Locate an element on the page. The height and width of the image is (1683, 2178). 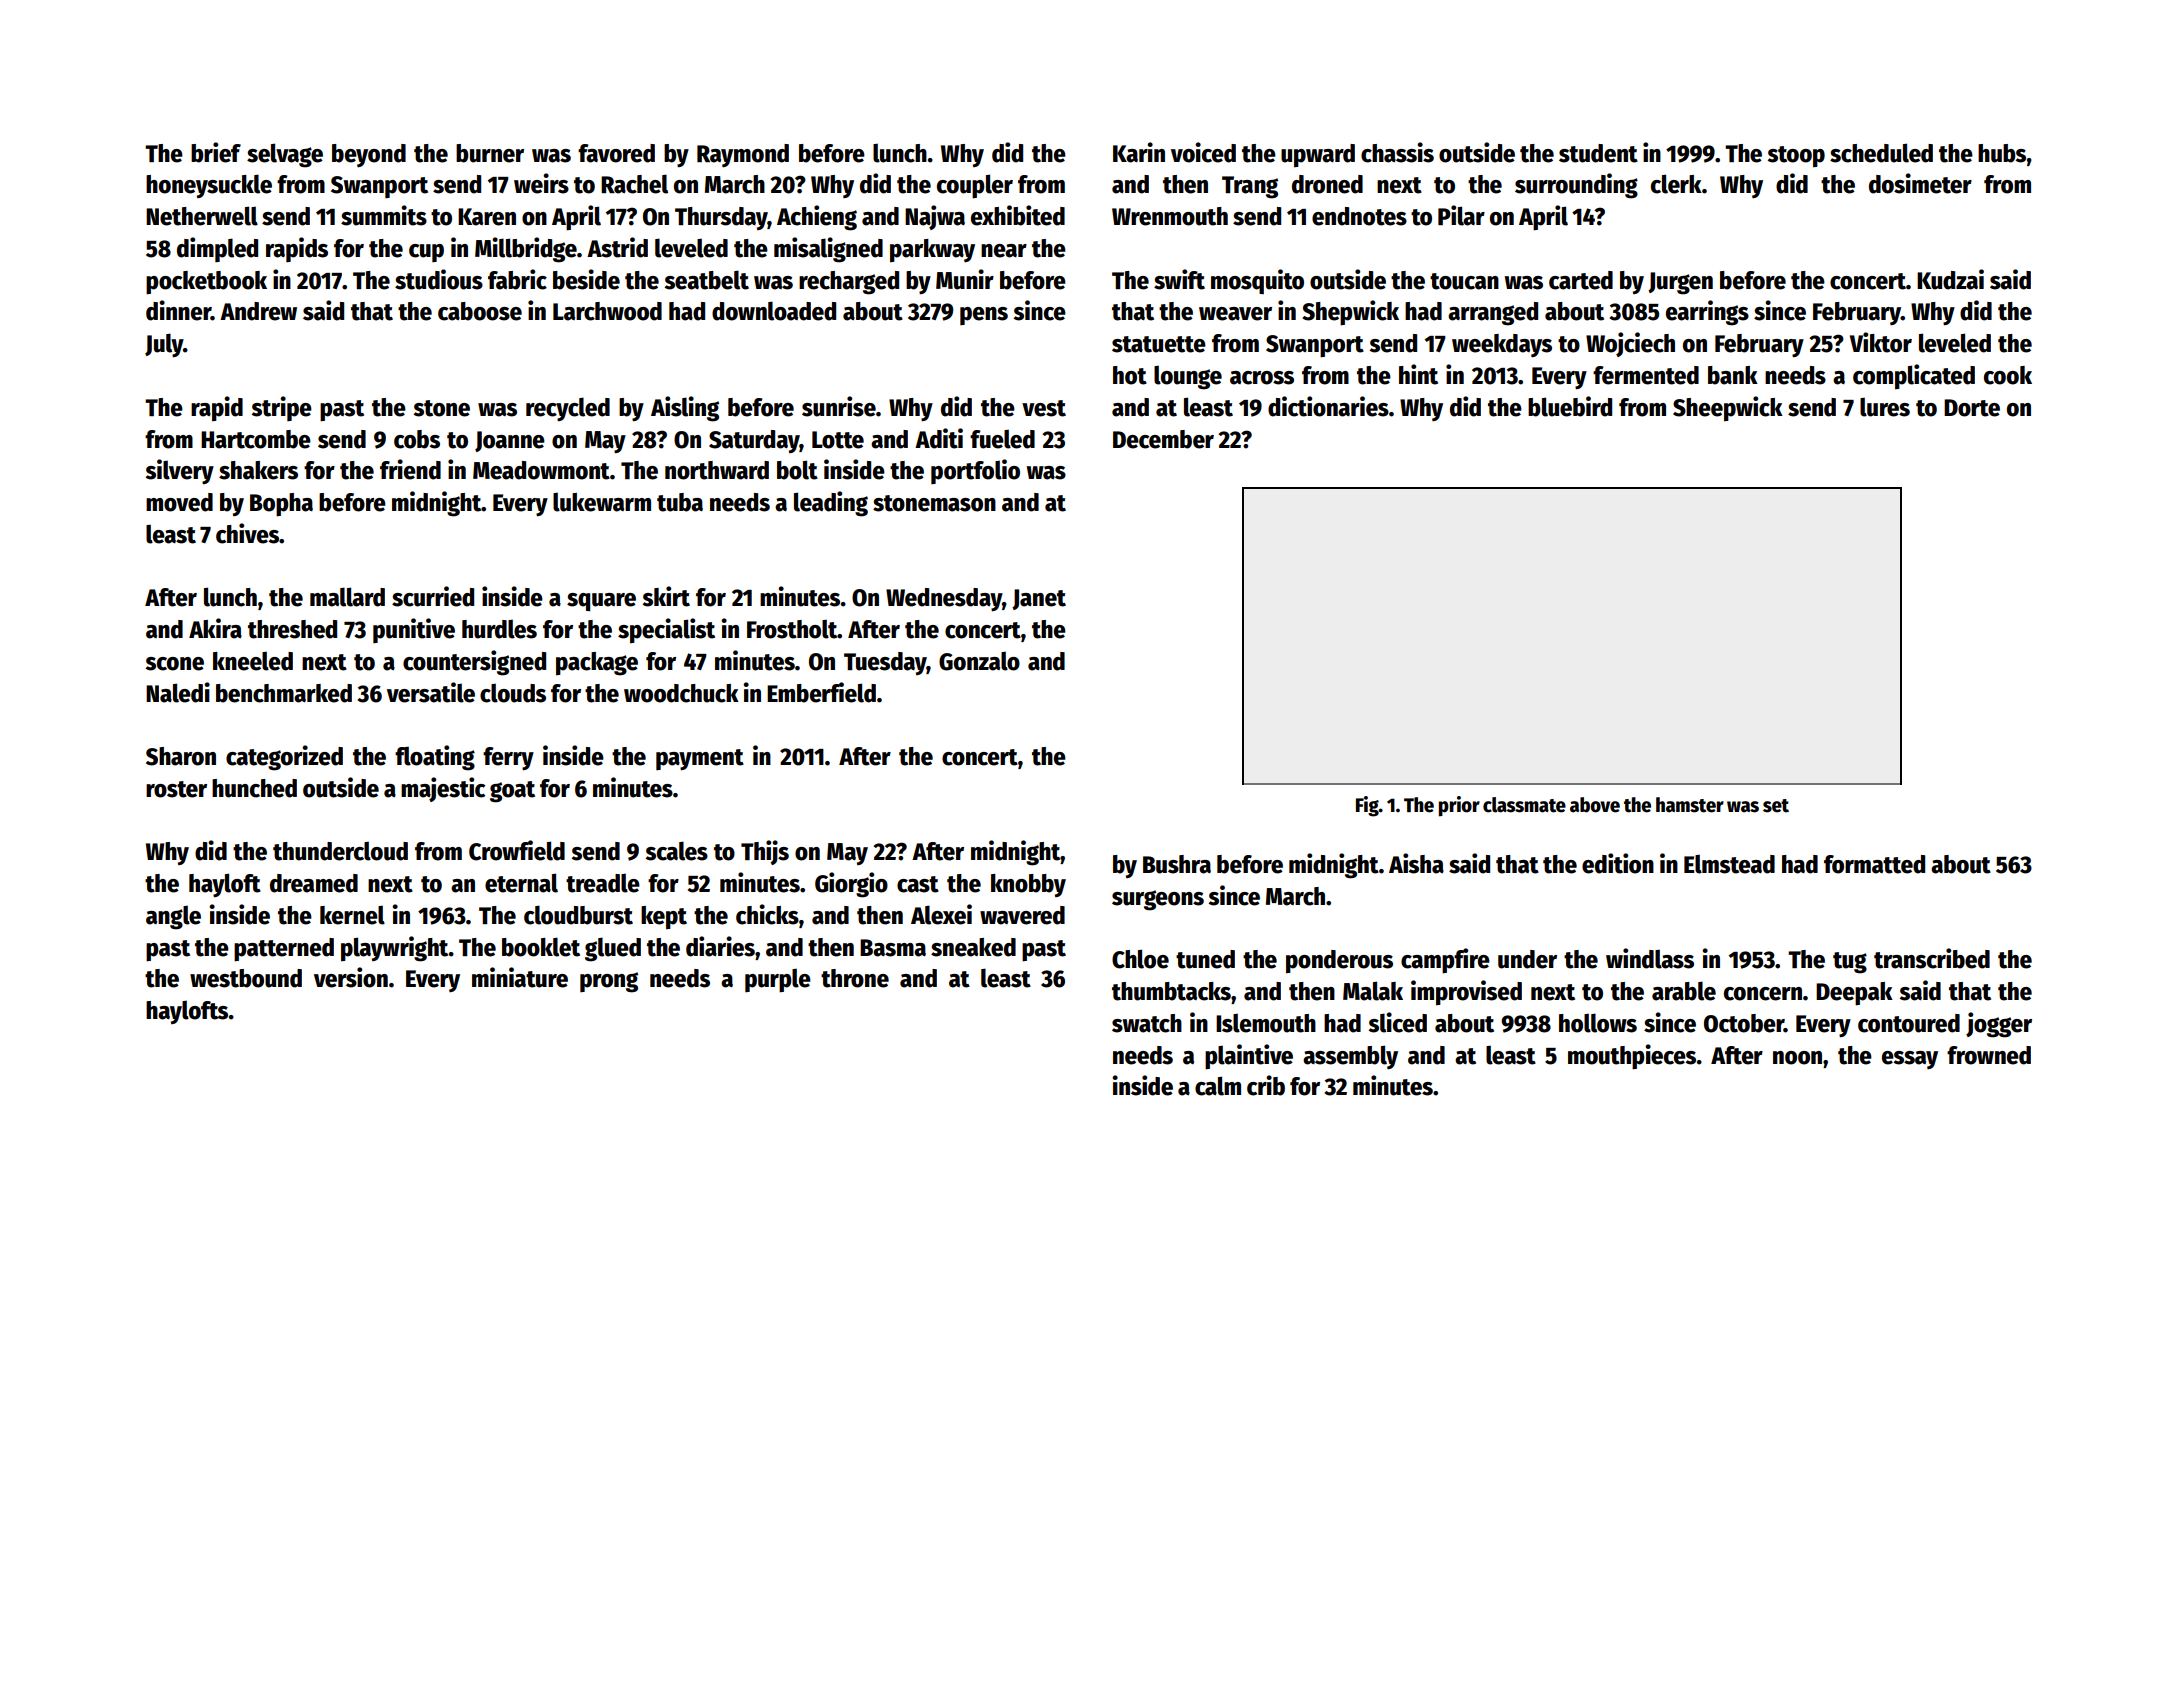
Gonzalo is located at coordinates (979, 661).
